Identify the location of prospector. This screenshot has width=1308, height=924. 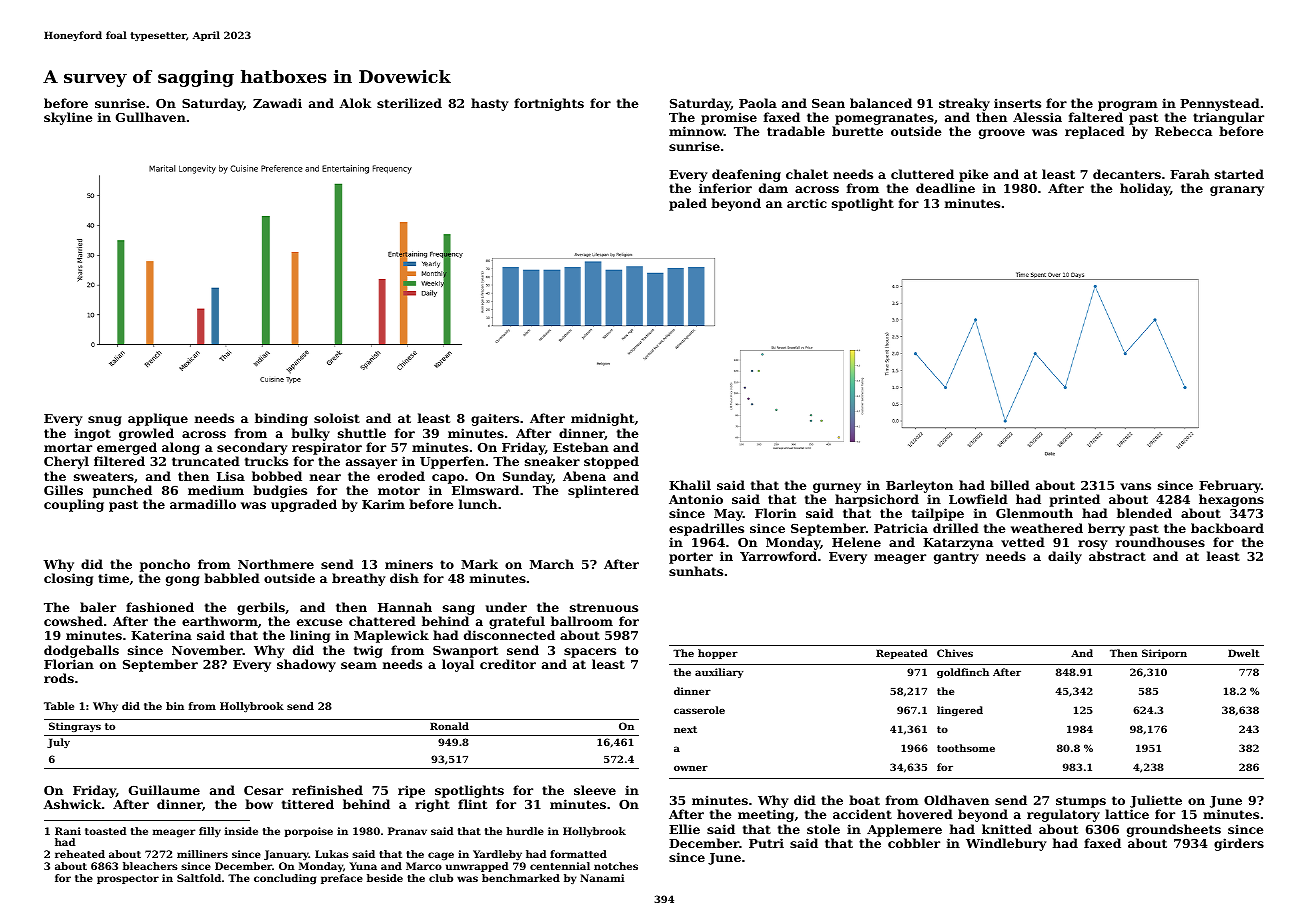
(128, 879).
